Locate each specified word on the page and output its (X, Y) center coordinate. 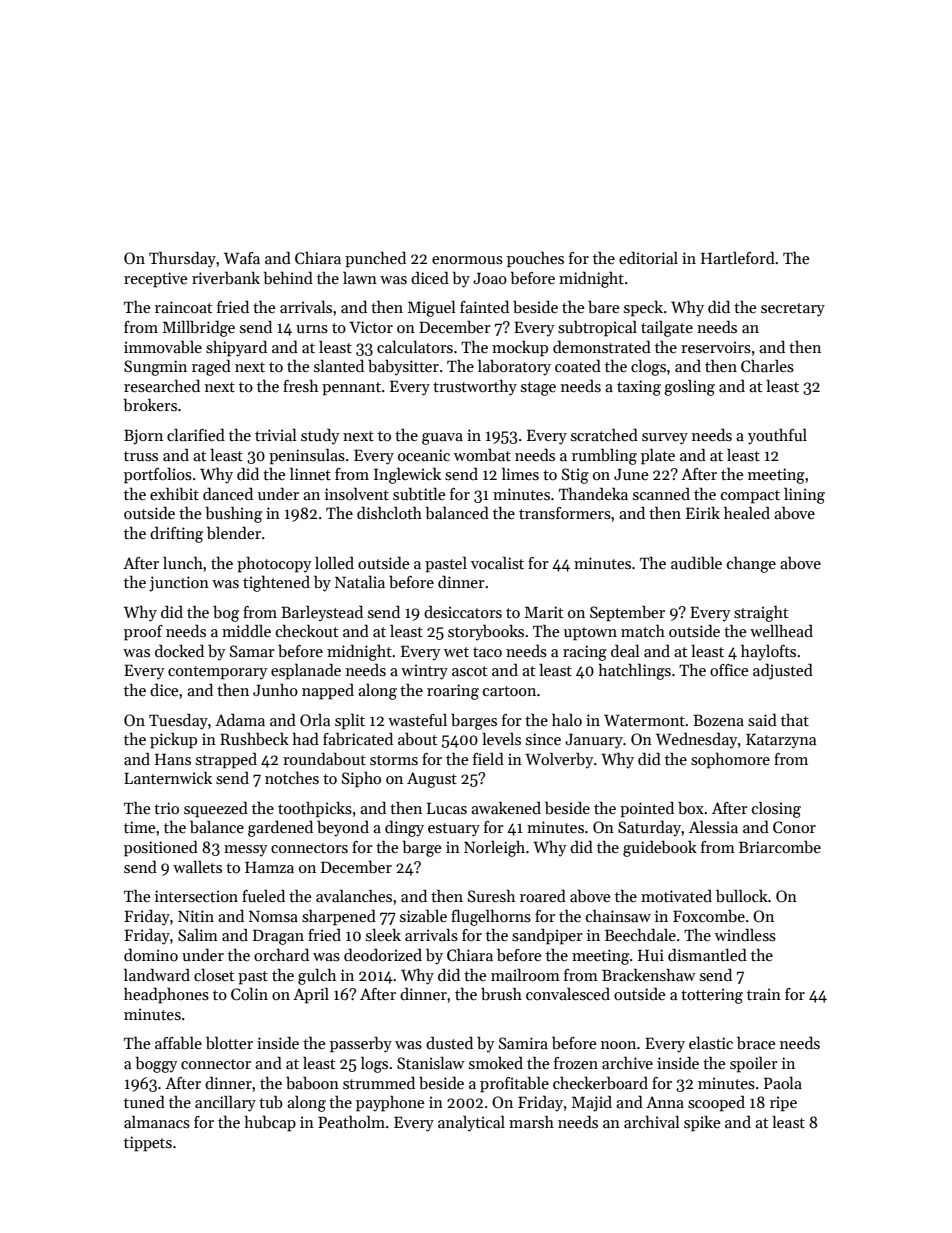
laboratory (514, 367)
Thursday (182, 260)
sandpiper (547, 936)
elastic (711, 1043)
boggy (156, 1065)
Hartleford (738, 258)
